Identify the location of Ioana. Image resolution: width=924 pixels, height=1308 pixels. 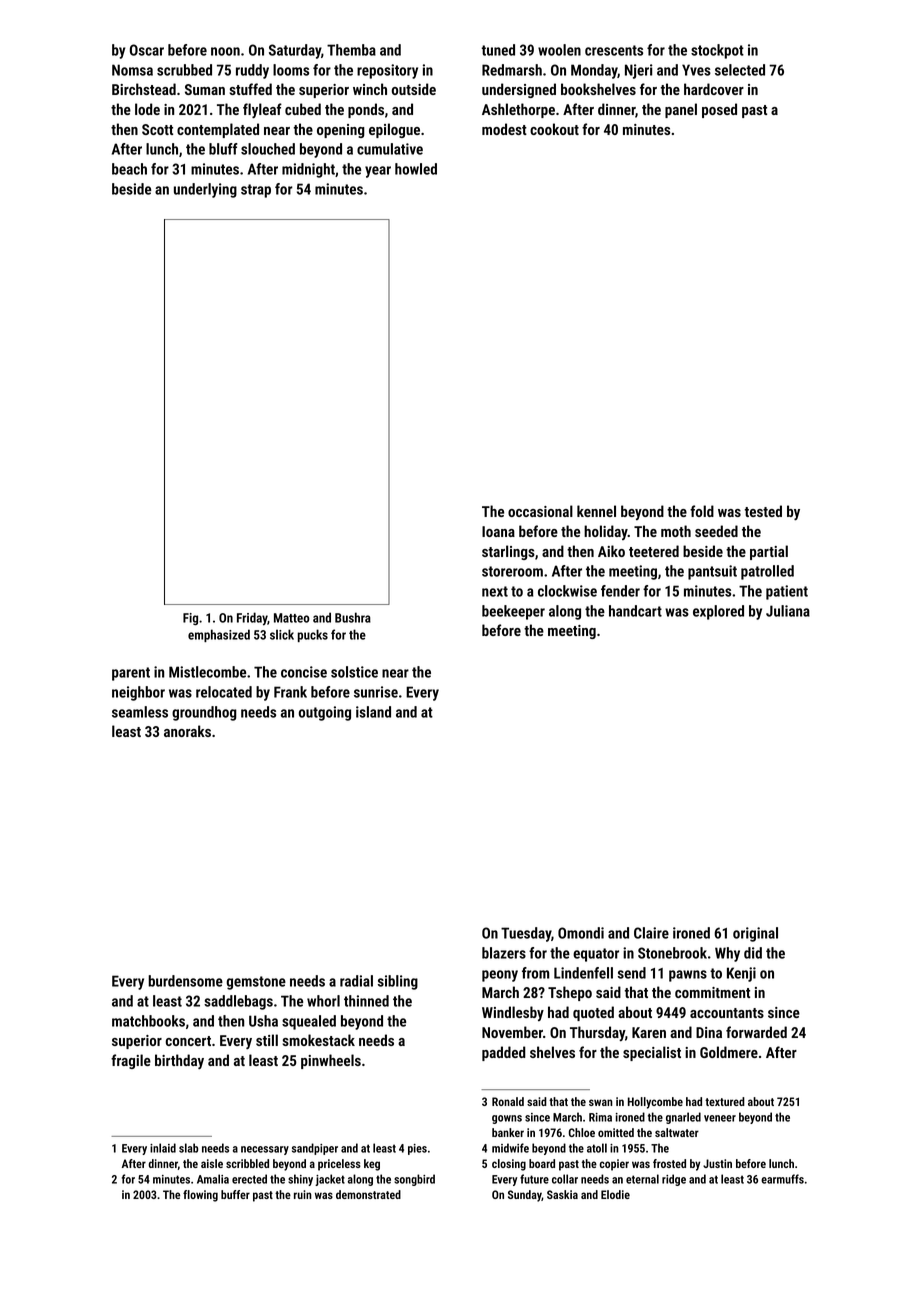
(498, 531).
